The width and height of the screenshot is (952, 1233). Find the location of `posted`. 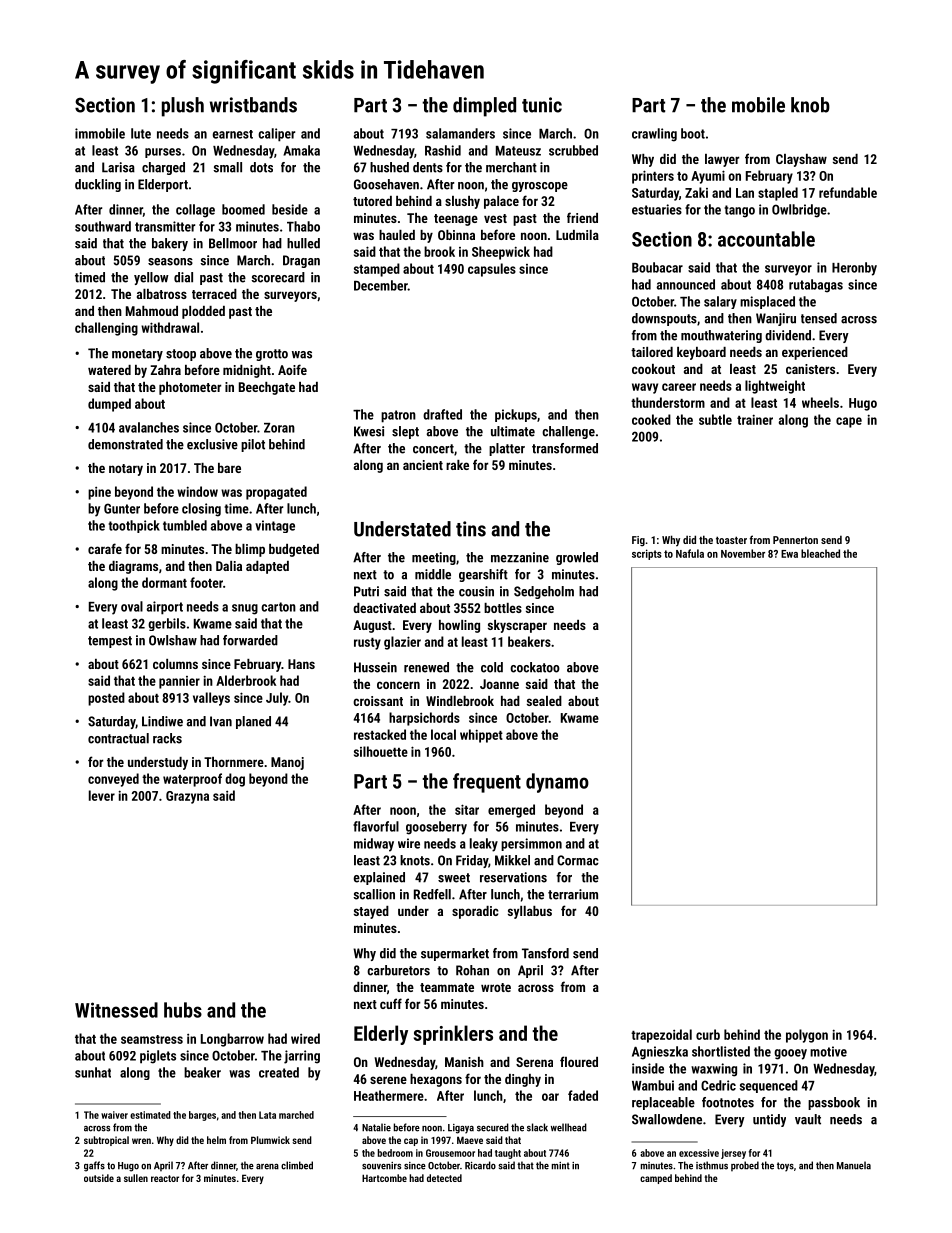

posted is located at coordinates (106, 699).
